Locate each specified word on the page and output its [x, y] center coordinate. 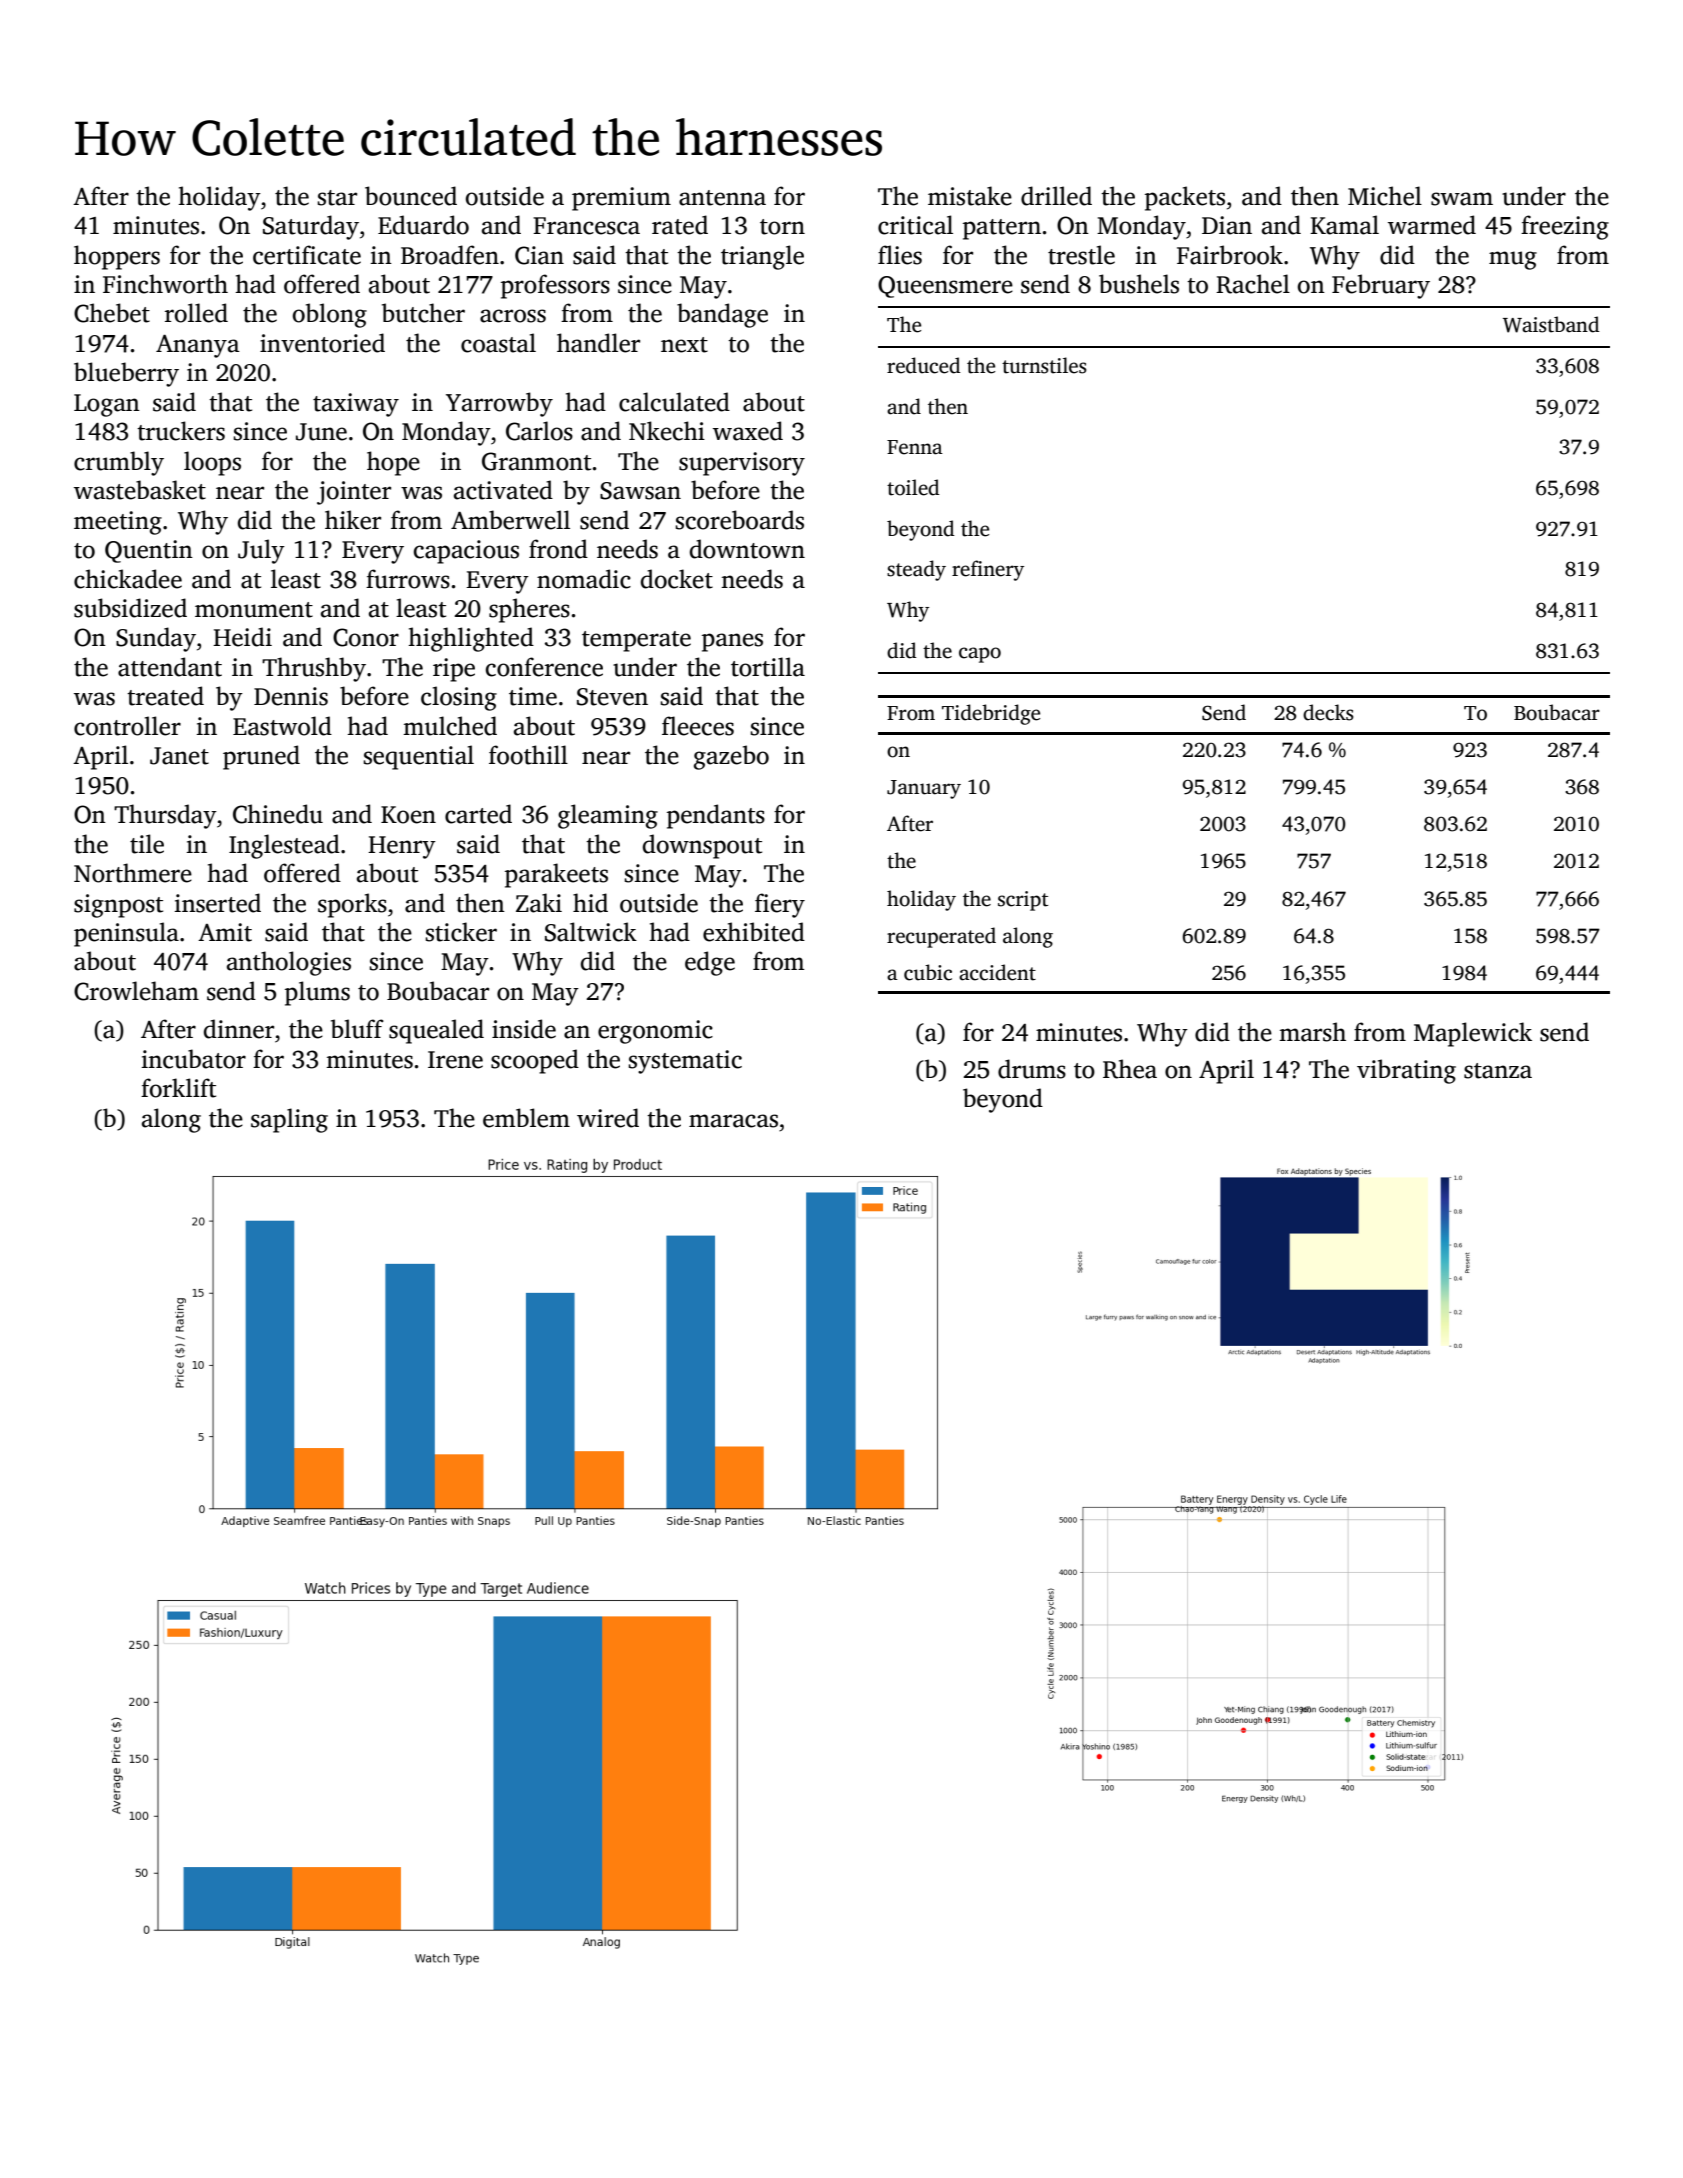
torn [782, 227]
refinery [988, 570]
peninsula [126, 934]
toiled [913, 487]
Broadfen [450, 255]
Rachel [1253, 284]
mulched [450, 726]
